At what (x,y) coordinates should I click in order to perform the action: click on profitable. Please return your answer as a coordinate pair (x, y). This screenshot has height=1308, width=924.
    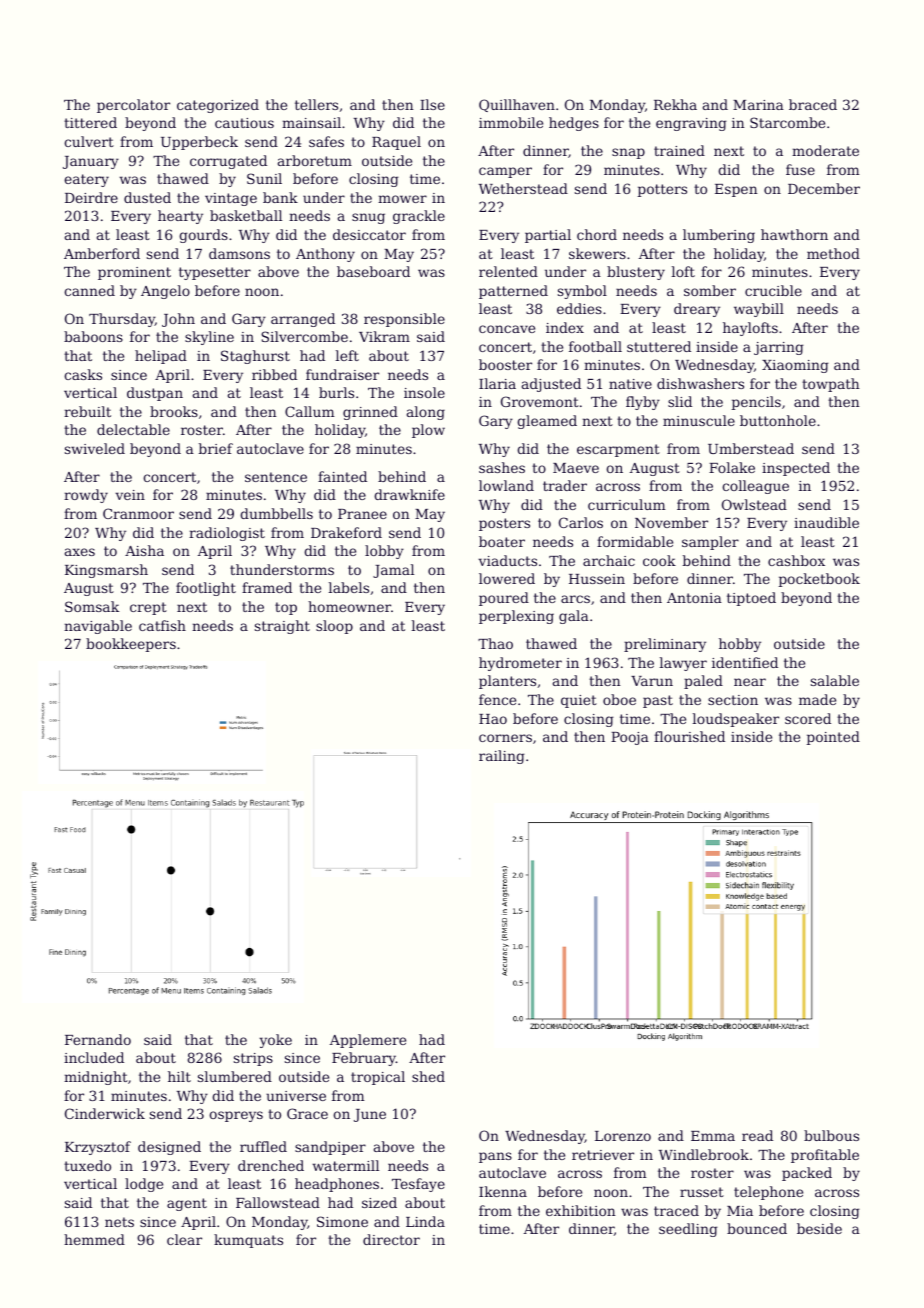
    Looking at the image, I should click on (825, 1156).
